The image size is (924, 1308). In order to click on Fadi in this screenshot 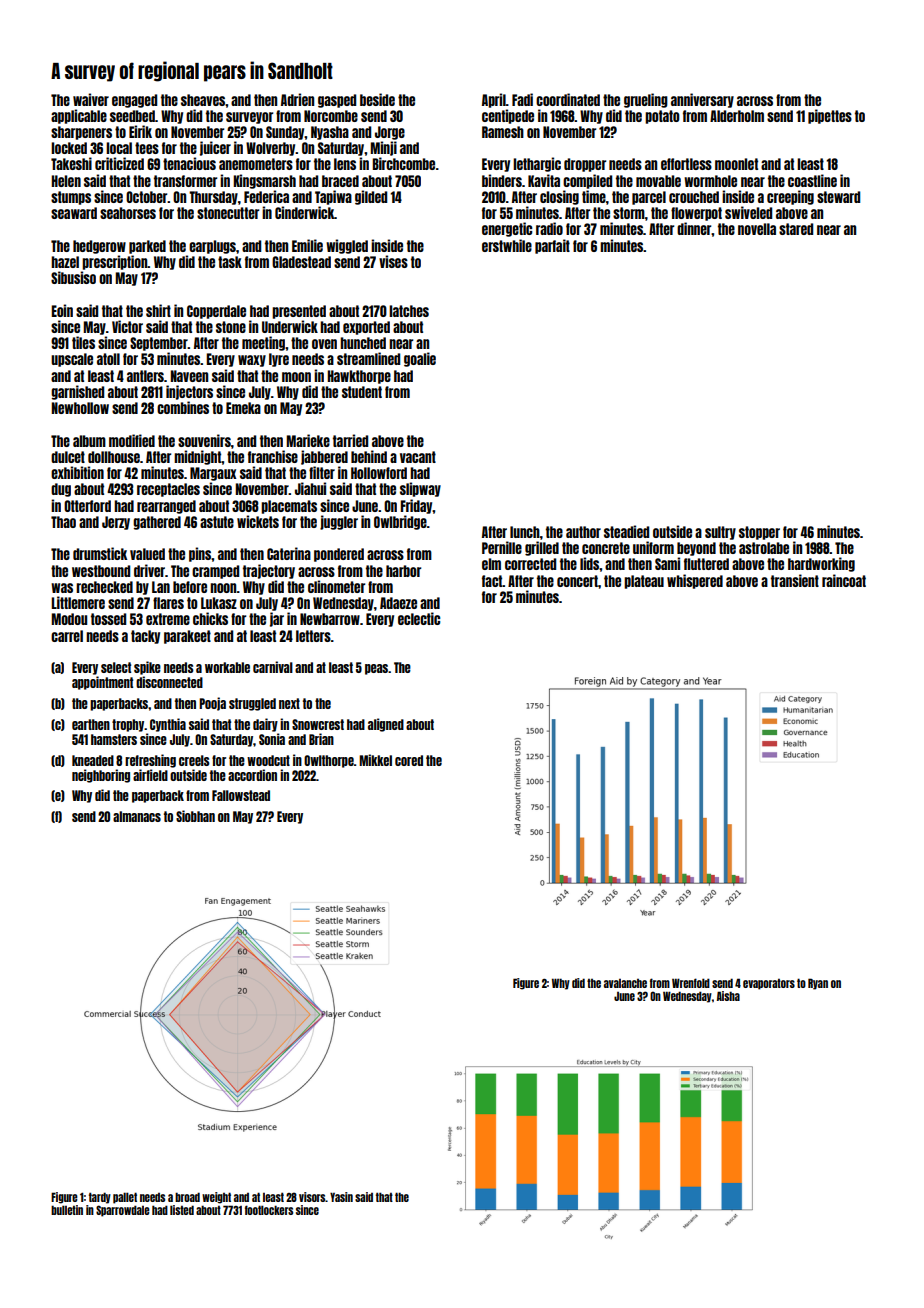, I will do `click(522, 99)`.
